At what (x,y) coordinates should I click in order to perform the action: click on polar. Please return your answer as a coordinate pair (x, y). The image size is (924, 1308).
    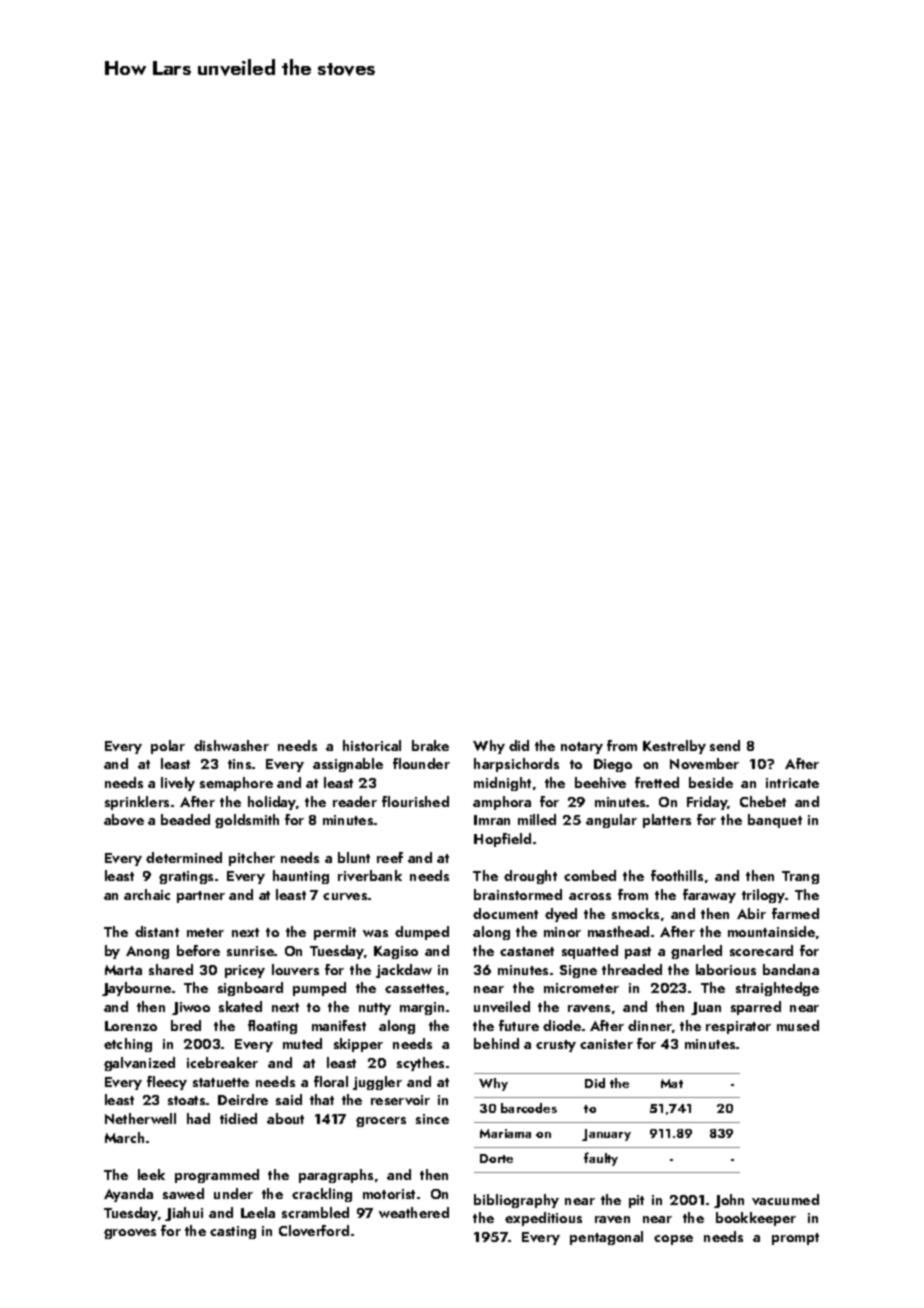
    Looking at the image, I should click on (168, 747).
